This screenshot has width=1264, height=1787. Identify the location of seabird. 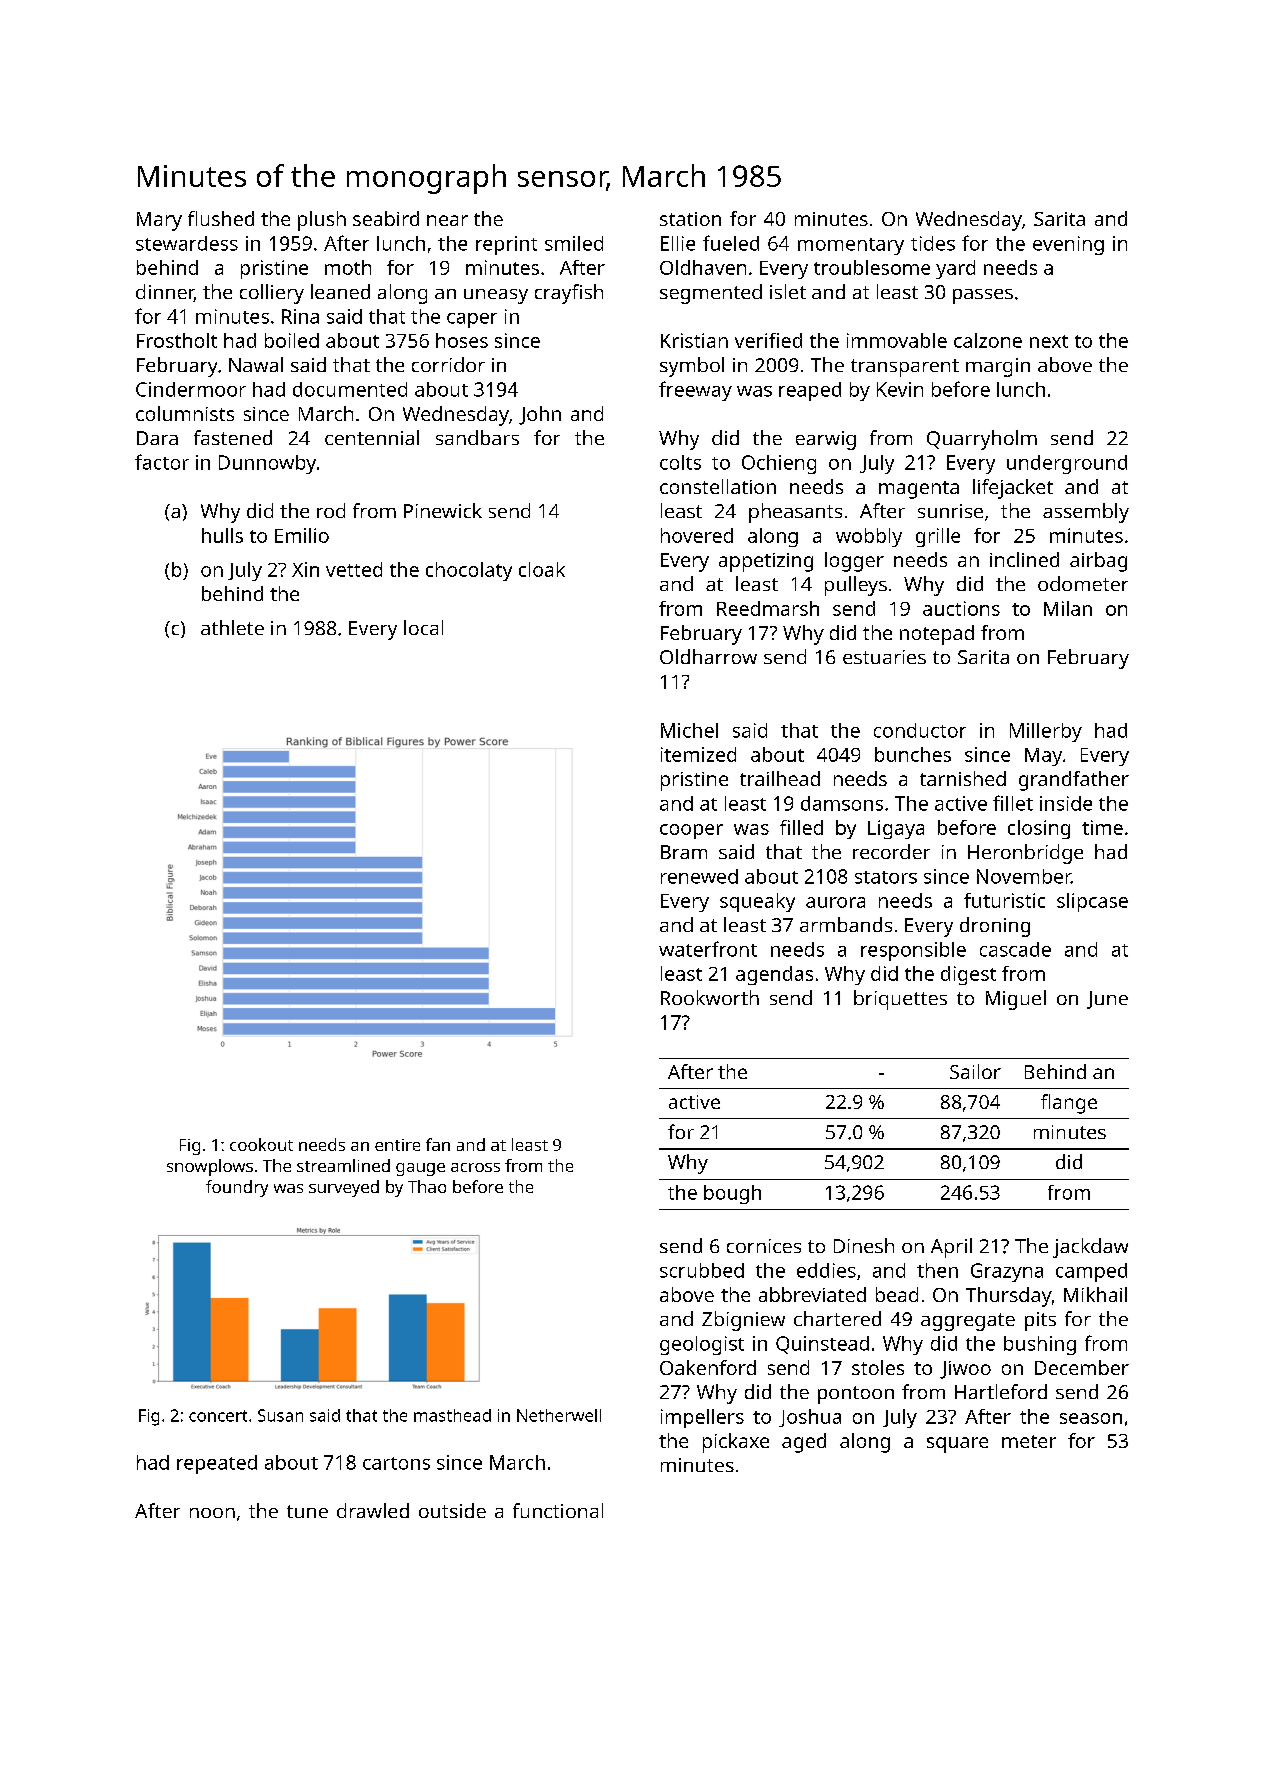
(386, 218).
